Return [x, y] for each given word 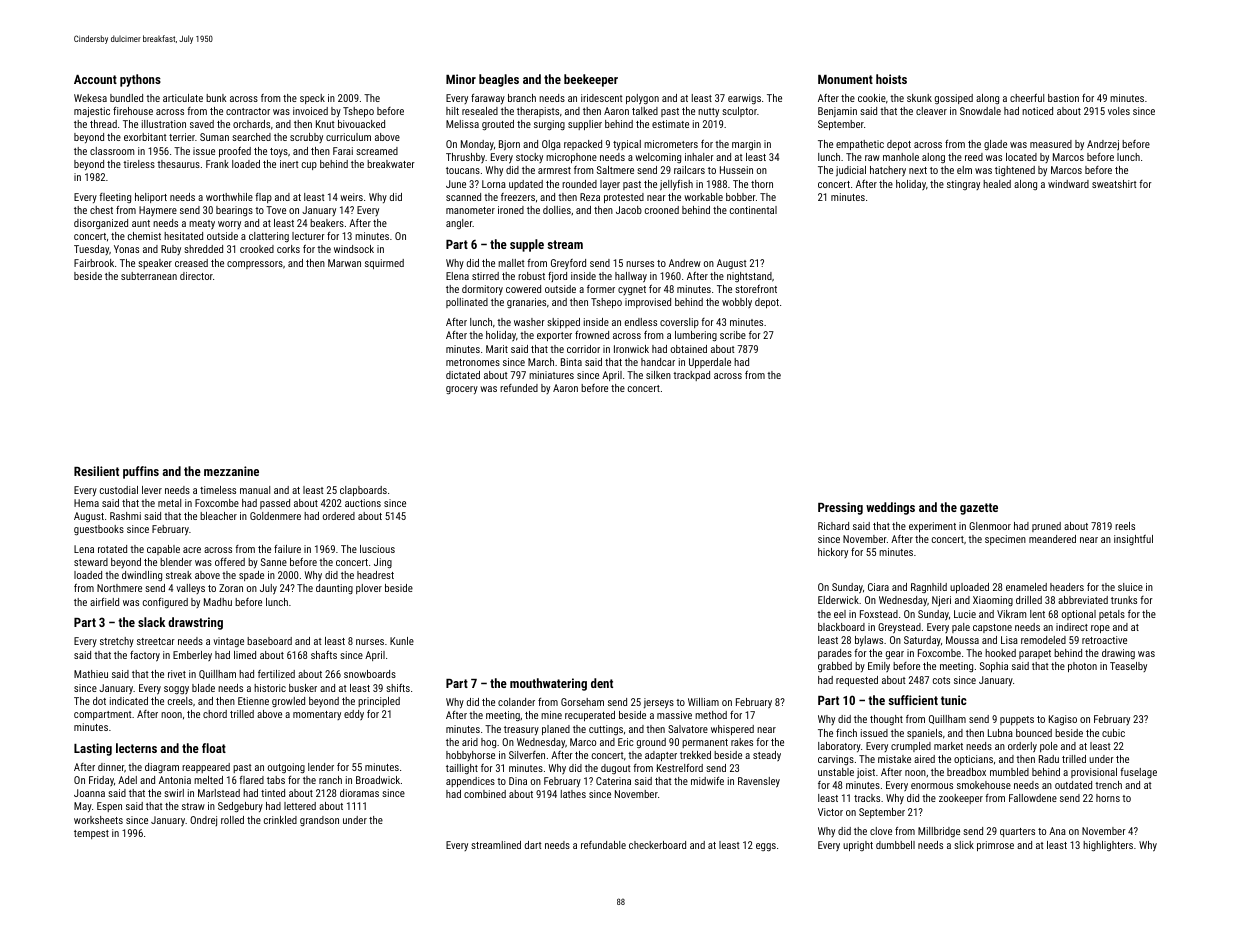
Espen [109, 807]
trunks [1124, 600]
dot [99, 701]
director [196, 276]
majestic [92, 112]
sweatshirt [1114, 184]
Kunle [402, 641]
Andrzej [1103, 145]
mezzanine [231, 471]
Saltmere [615, 170]
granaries [526, 303]
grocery [462, 390]
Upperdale [710, 363]
